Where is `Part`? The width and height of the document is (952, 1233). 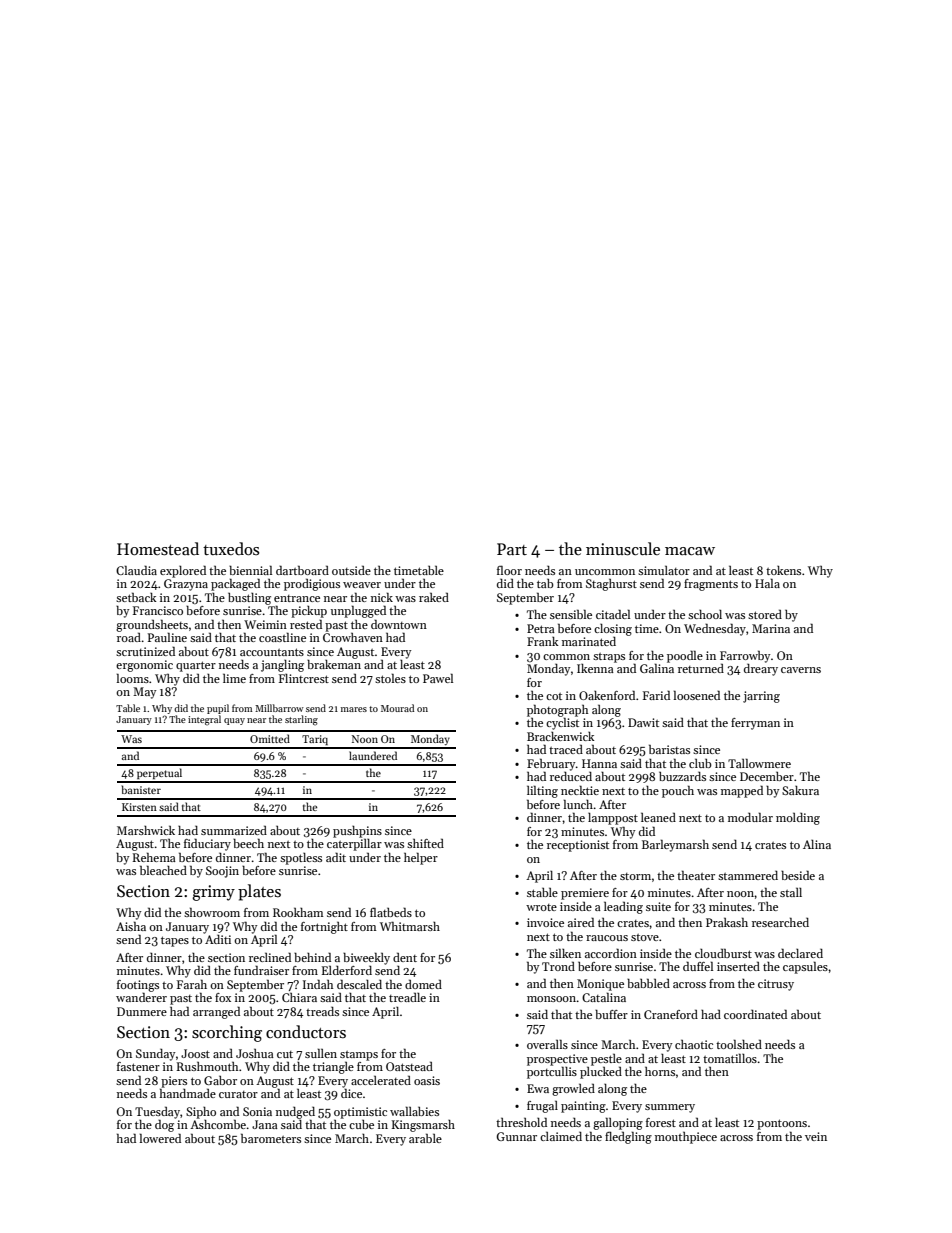 Part is located at coordinates (512, 549).
